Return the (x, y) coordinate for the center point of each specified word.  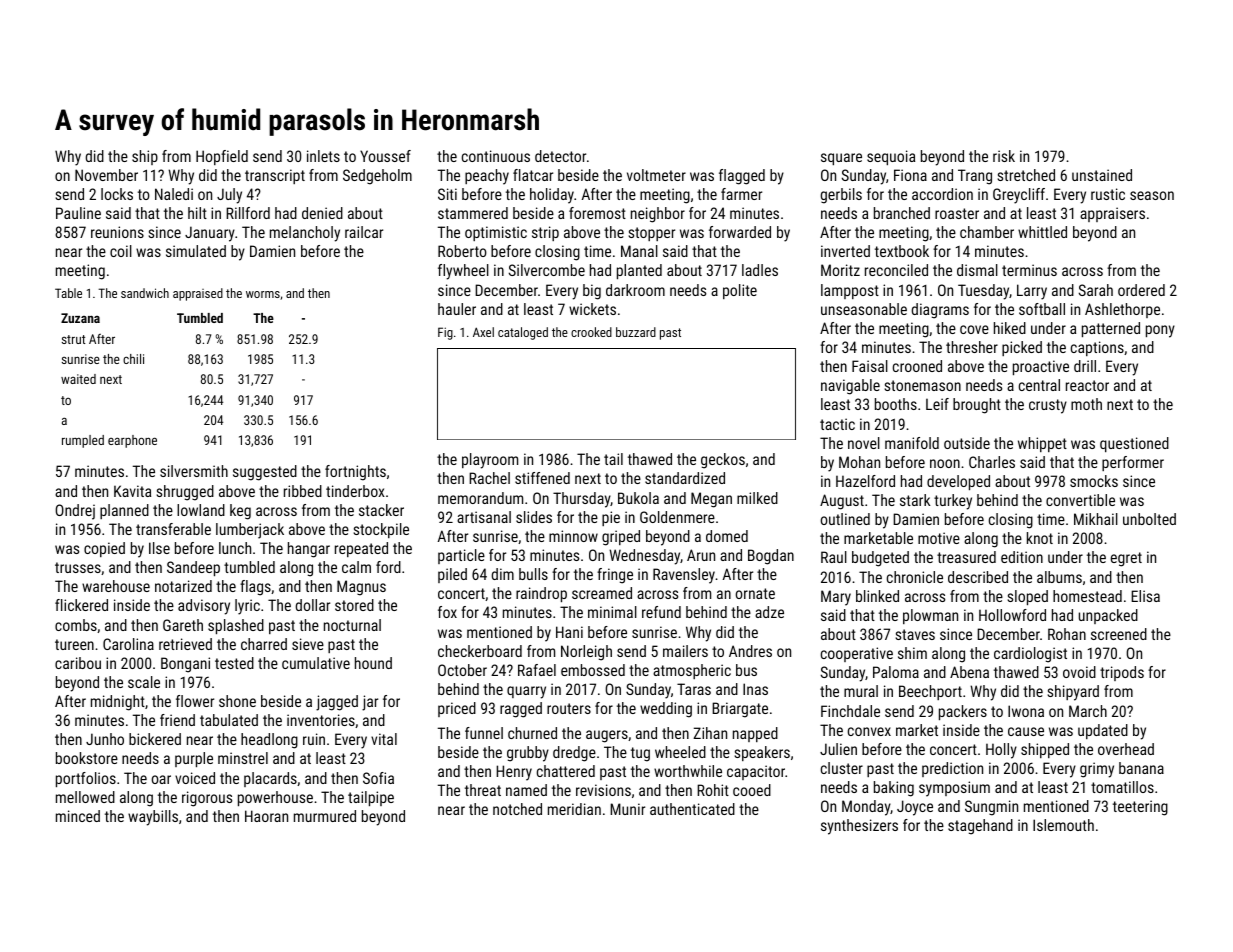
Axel (483, 332)
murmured (325, 816)
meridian (574, 809)
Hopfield (222, 157)
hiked (1010, 328)
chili (133, 359)
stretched (1026, 175)
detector (560, 156)
